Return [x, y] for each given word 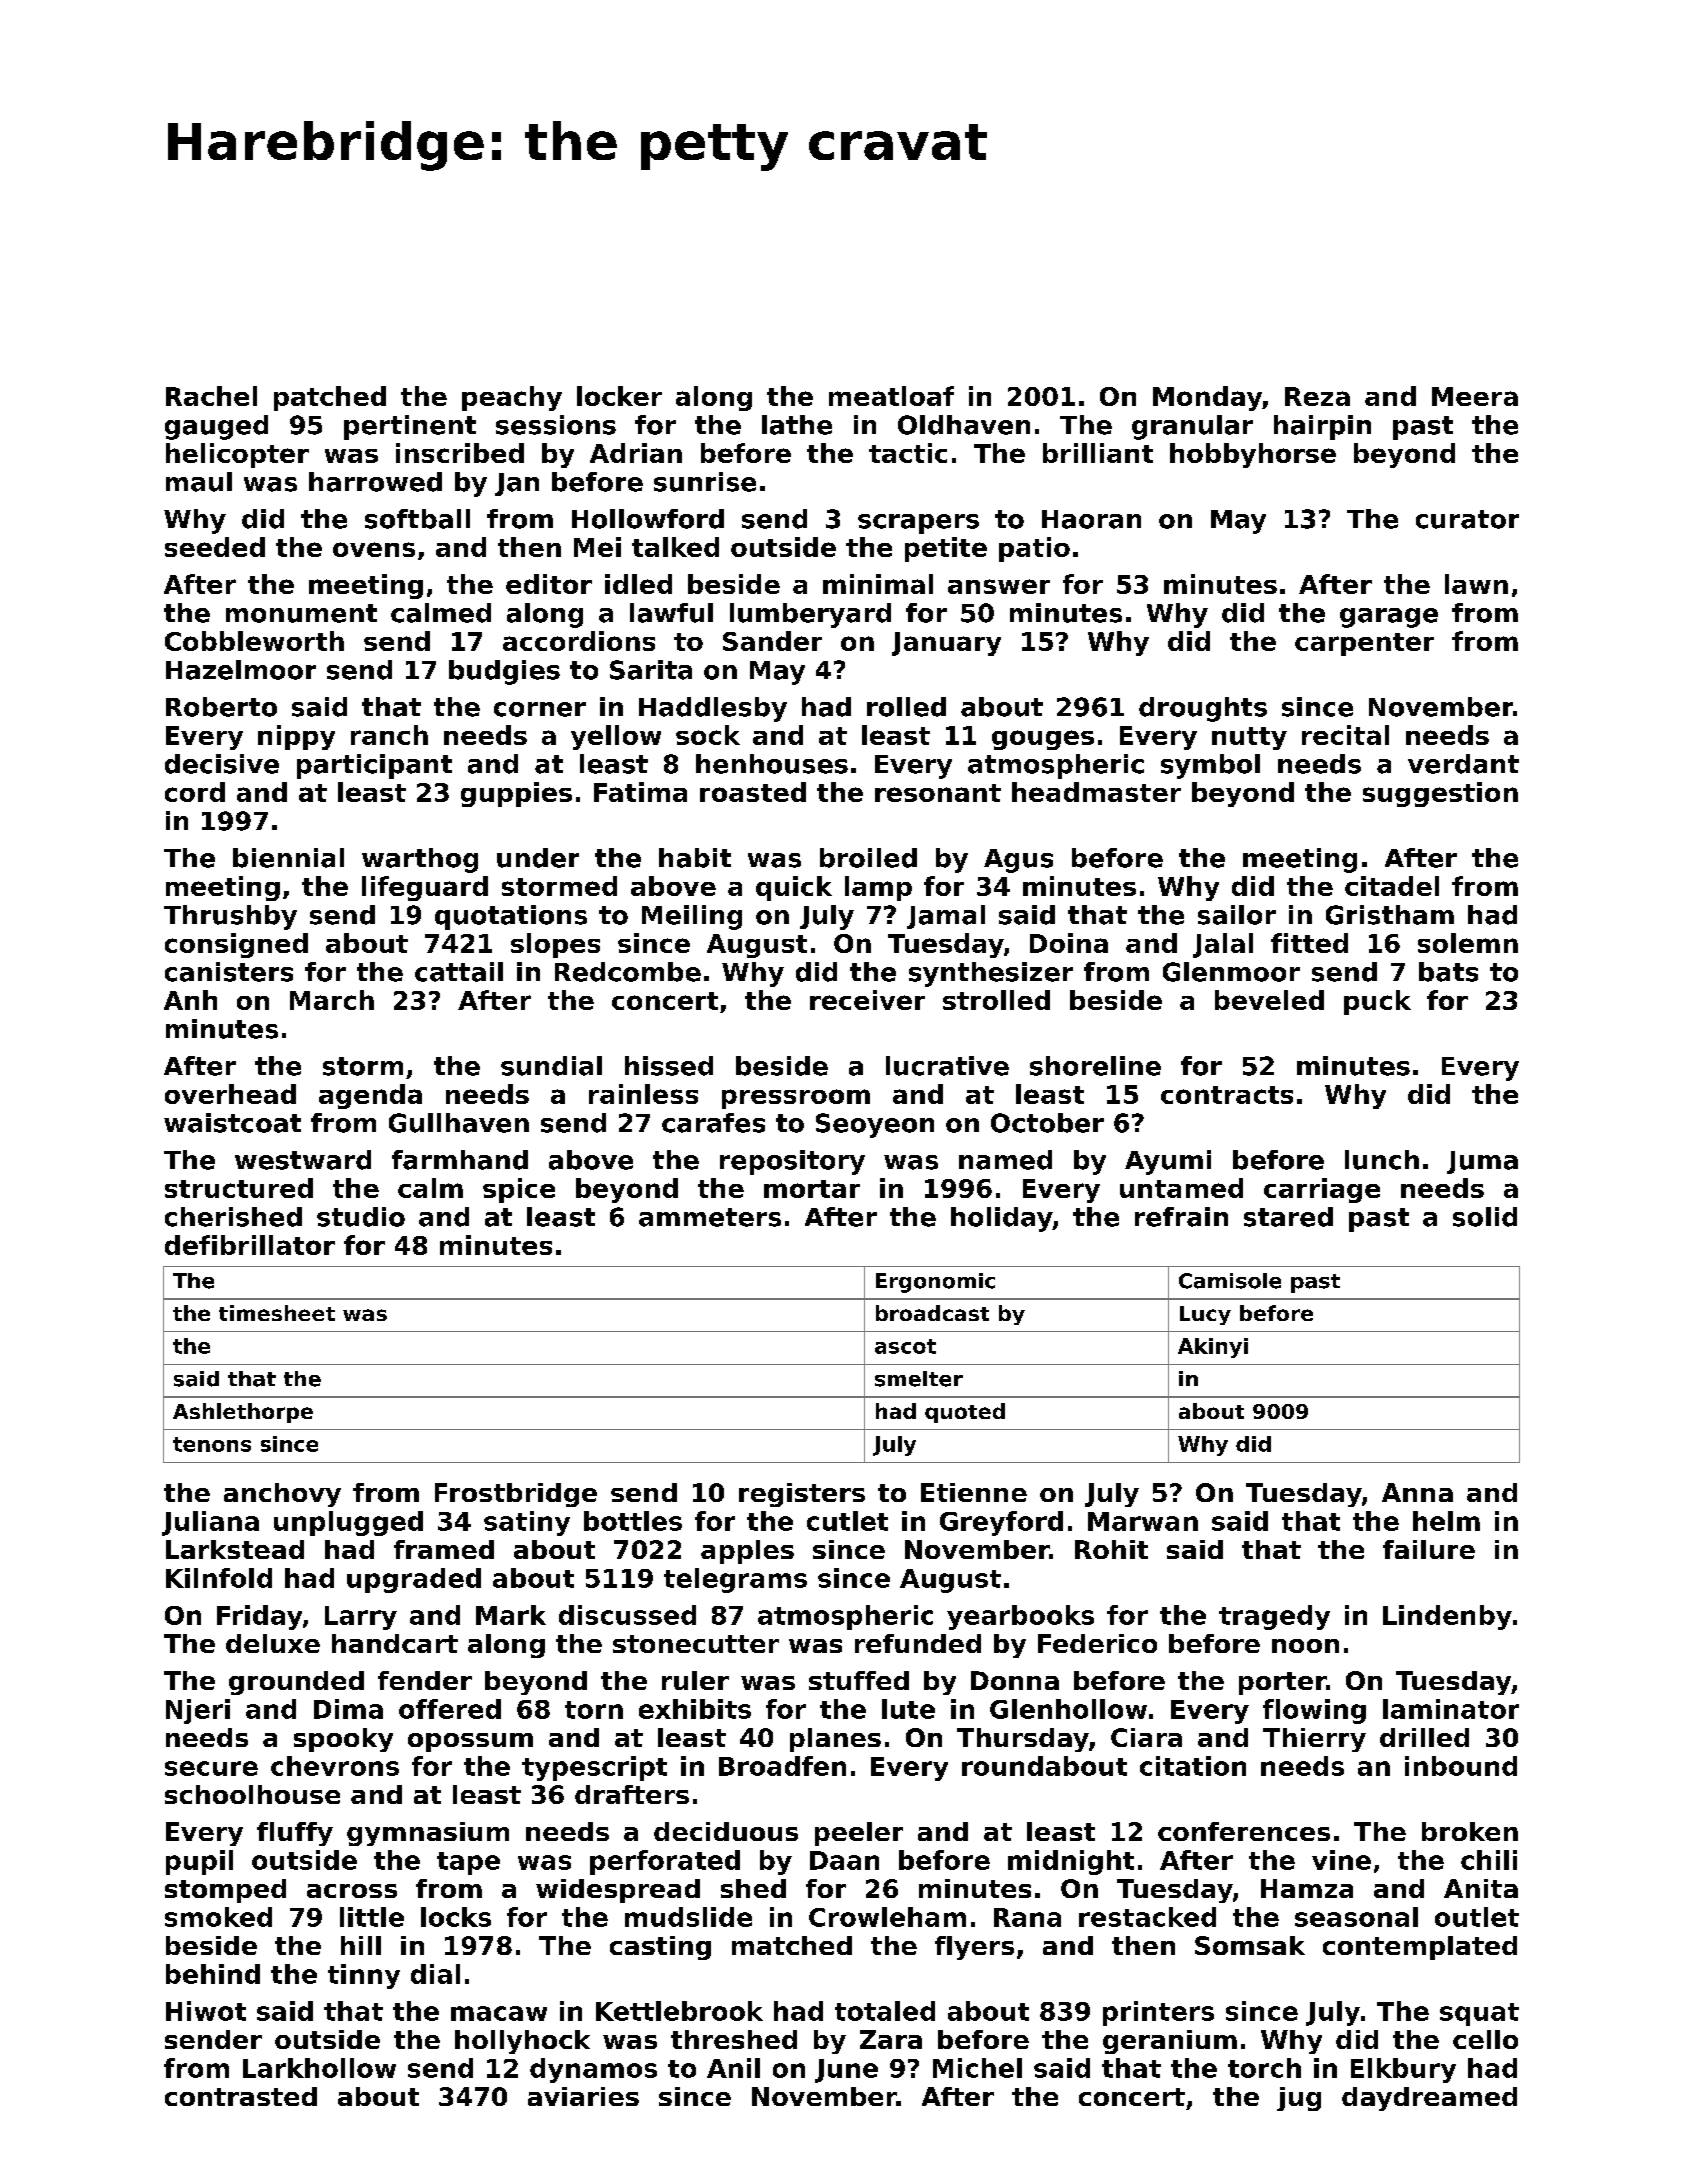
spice [519, 1190]
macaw [499, 2013]
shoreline [1095, 1066]
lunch [1382, 1160]
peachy [512, 398]
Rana [1027, 1917]
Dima [348, 1709]
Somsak [1250, 1945]
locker [619, 396]
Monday [1207, 398]
